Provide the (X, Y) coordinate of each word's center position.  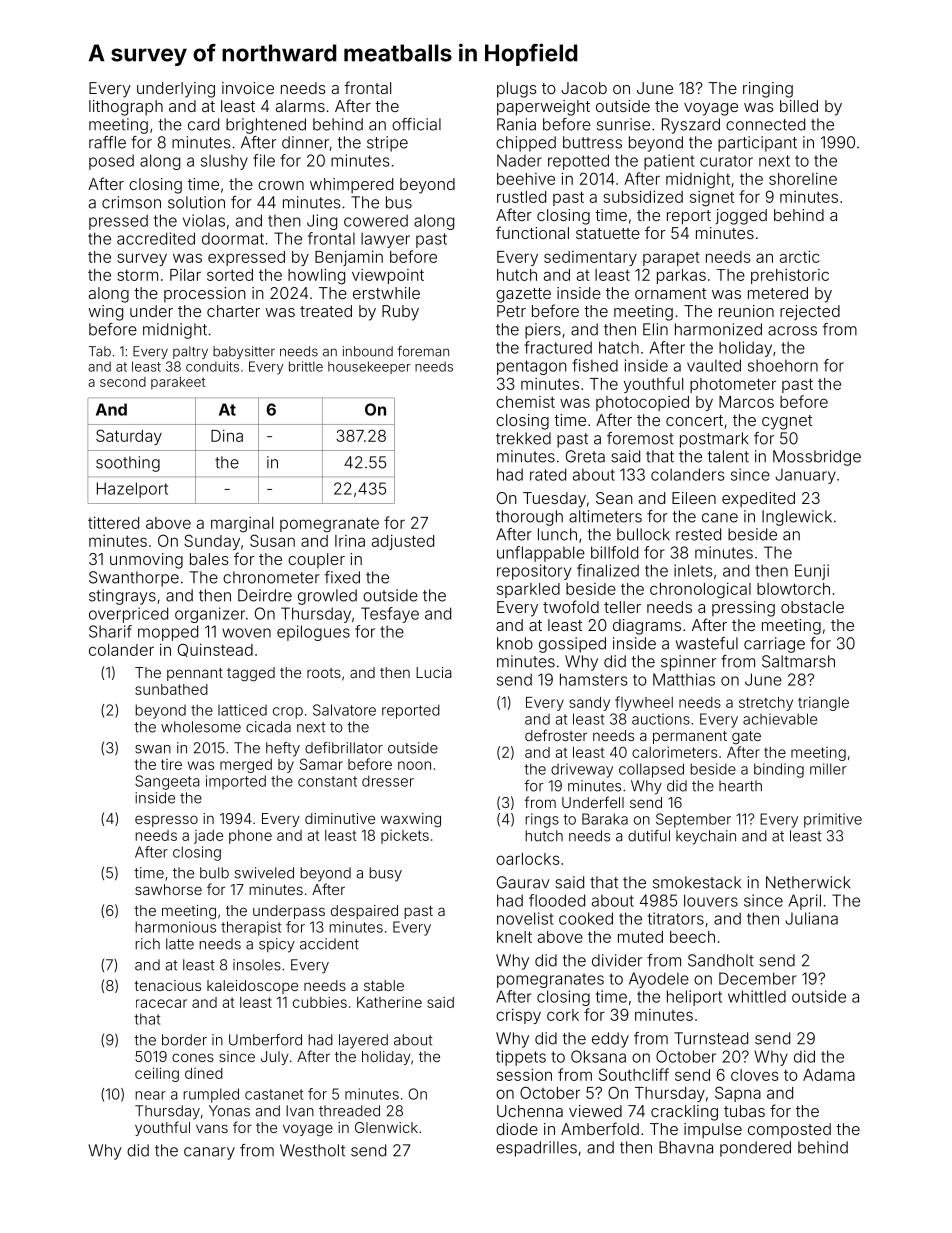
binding (779, 770)
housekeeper (369, 367)
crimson (131, 202)
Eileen (694, 498)
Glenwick (386, 1127)
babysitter (244, 352)
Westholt (312, 1150)
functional (532, 232)
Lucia (434, 672)
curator (726, 161)
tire (171, 764)
